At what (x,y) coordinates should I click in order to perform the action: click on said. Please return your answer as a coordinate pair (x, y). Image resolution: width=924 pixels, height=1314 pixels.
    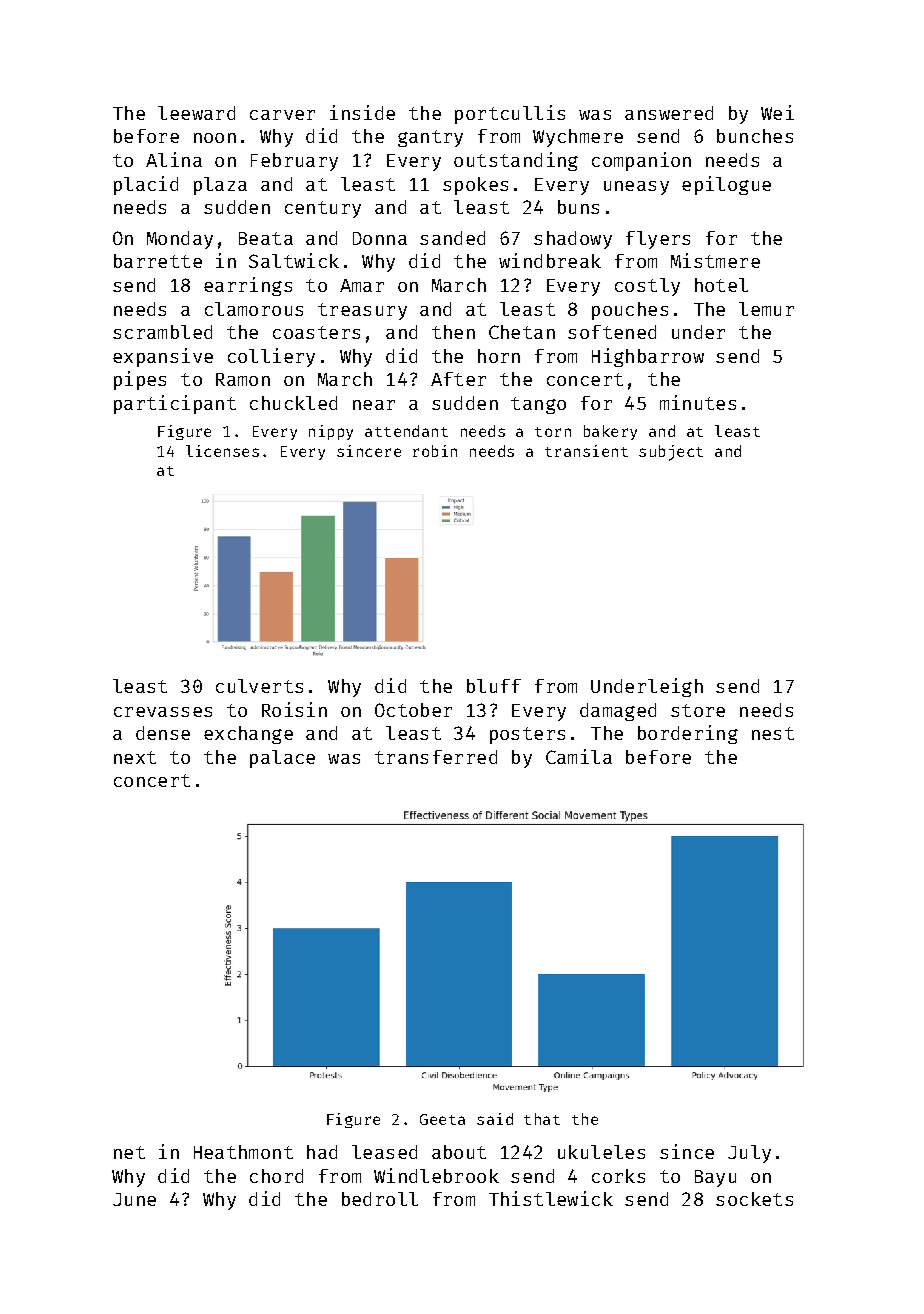
    Looking at the image, I should click on (495, 1119).
